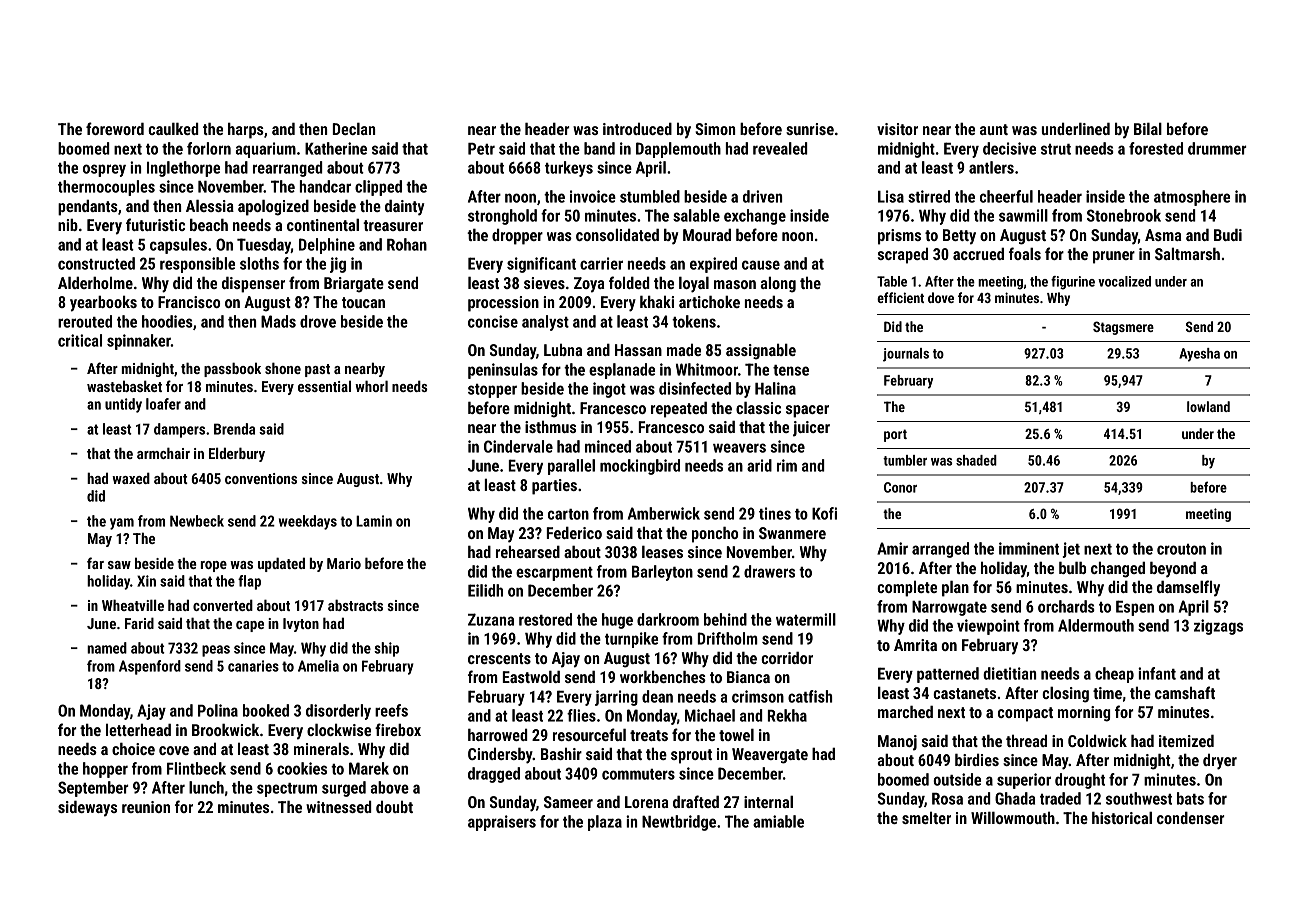  Describe the element at coordinates (87, 809) in the screenshot. I see `sideways` at that location.
